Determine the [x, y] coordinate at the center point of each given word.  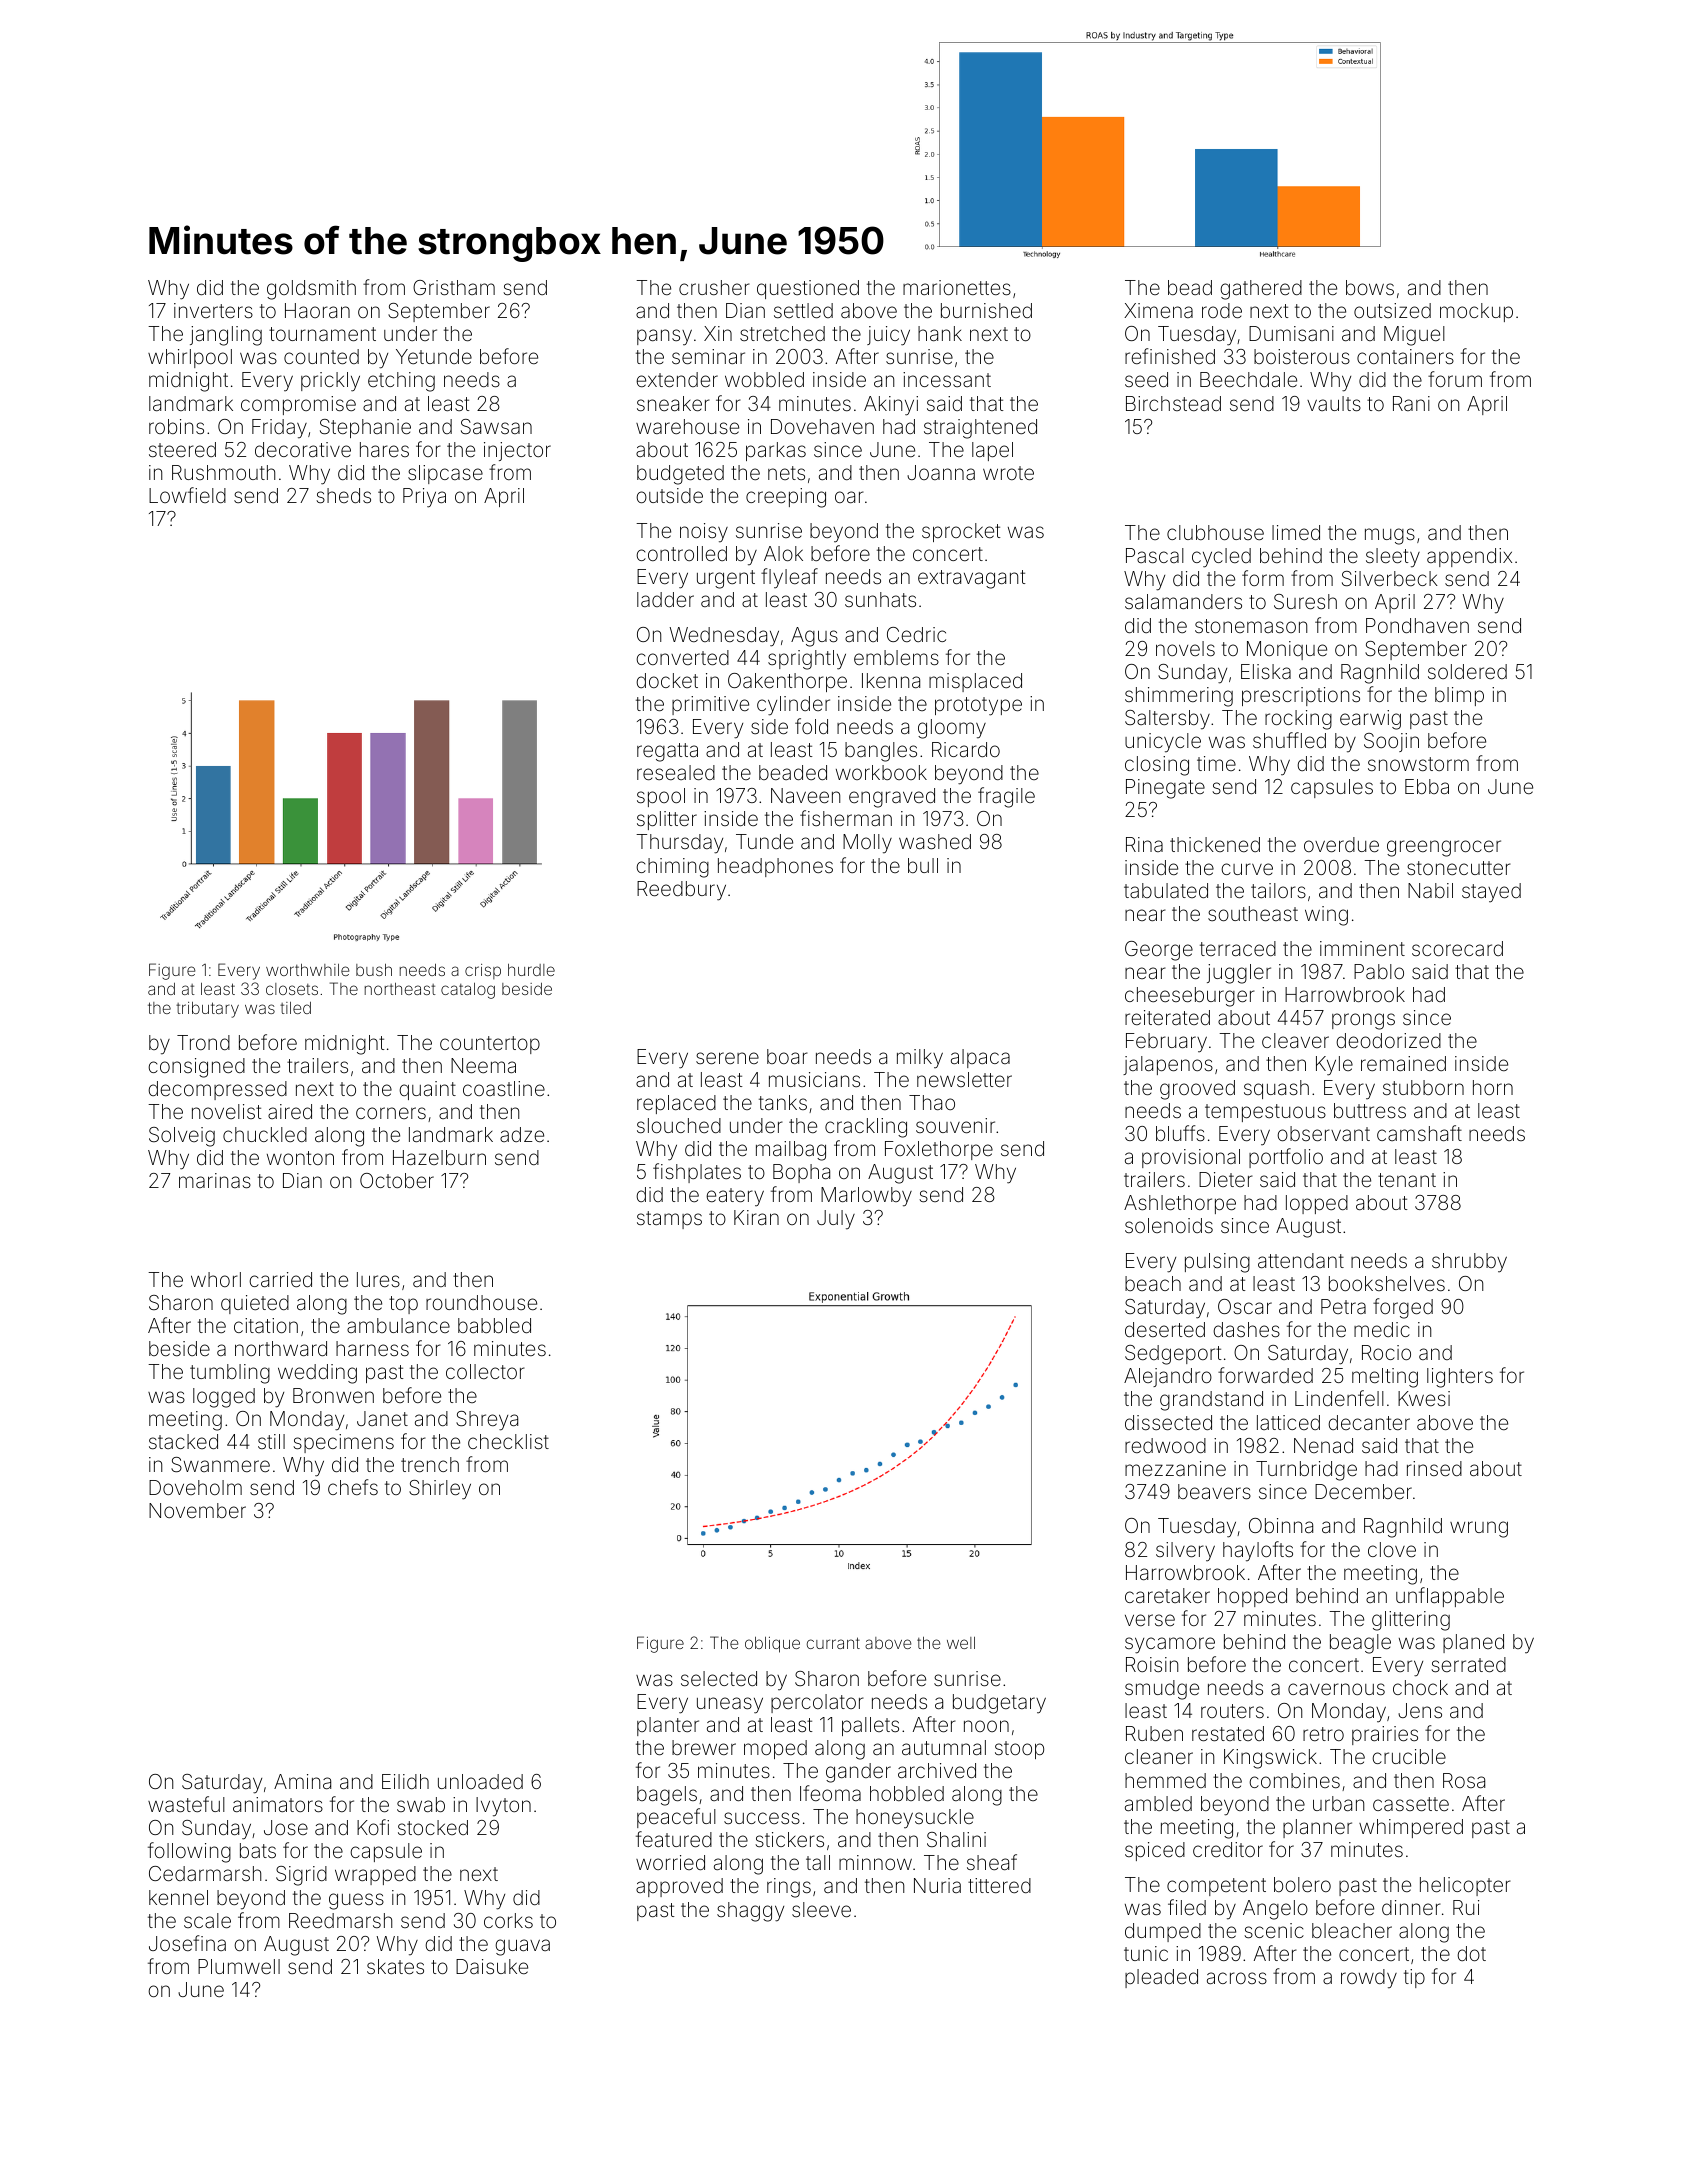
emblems [896, 657]
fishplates [697, 1173]
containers [1405, 356]
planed [1473, 1643]
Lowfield [187, 495]
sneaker [673, 403]
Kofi [373, 1827]
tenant [1407, 1180]
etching [401, 382]
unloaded [480, 1781]
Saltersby [1167, 720]
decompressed [217, 1090]
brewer [704, 1747]
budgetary [999, 1704]
